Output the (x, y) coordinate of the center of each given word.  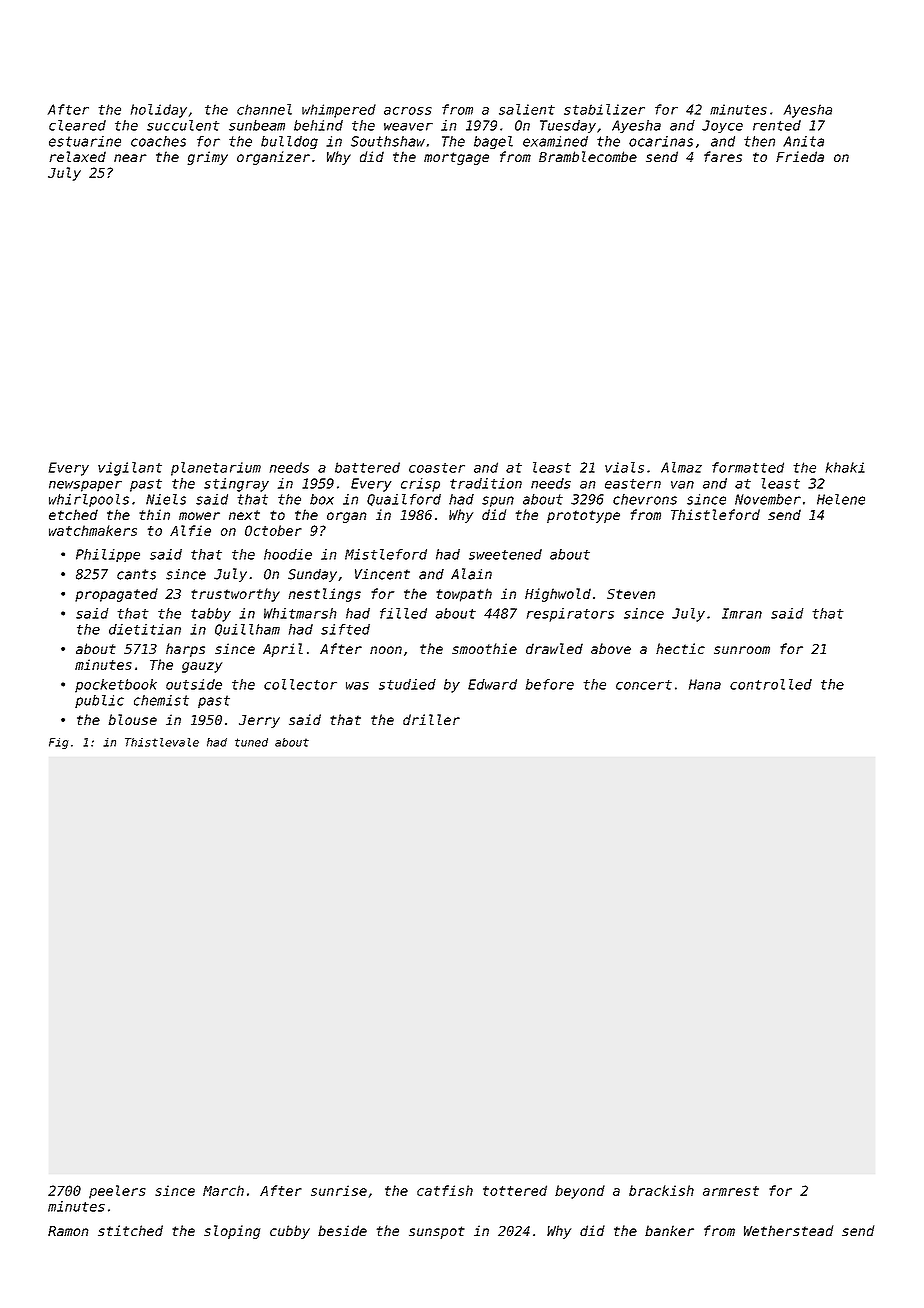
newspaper (85, 486)
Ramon (68, 1231)
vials (624, 467)
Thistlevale (162, 742)
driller (431, 719)
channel (264, 109)
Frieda (800, 156)
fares (723, 156)
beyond (580, 1192)
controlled (771, 684)
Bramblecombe (588, 156)
